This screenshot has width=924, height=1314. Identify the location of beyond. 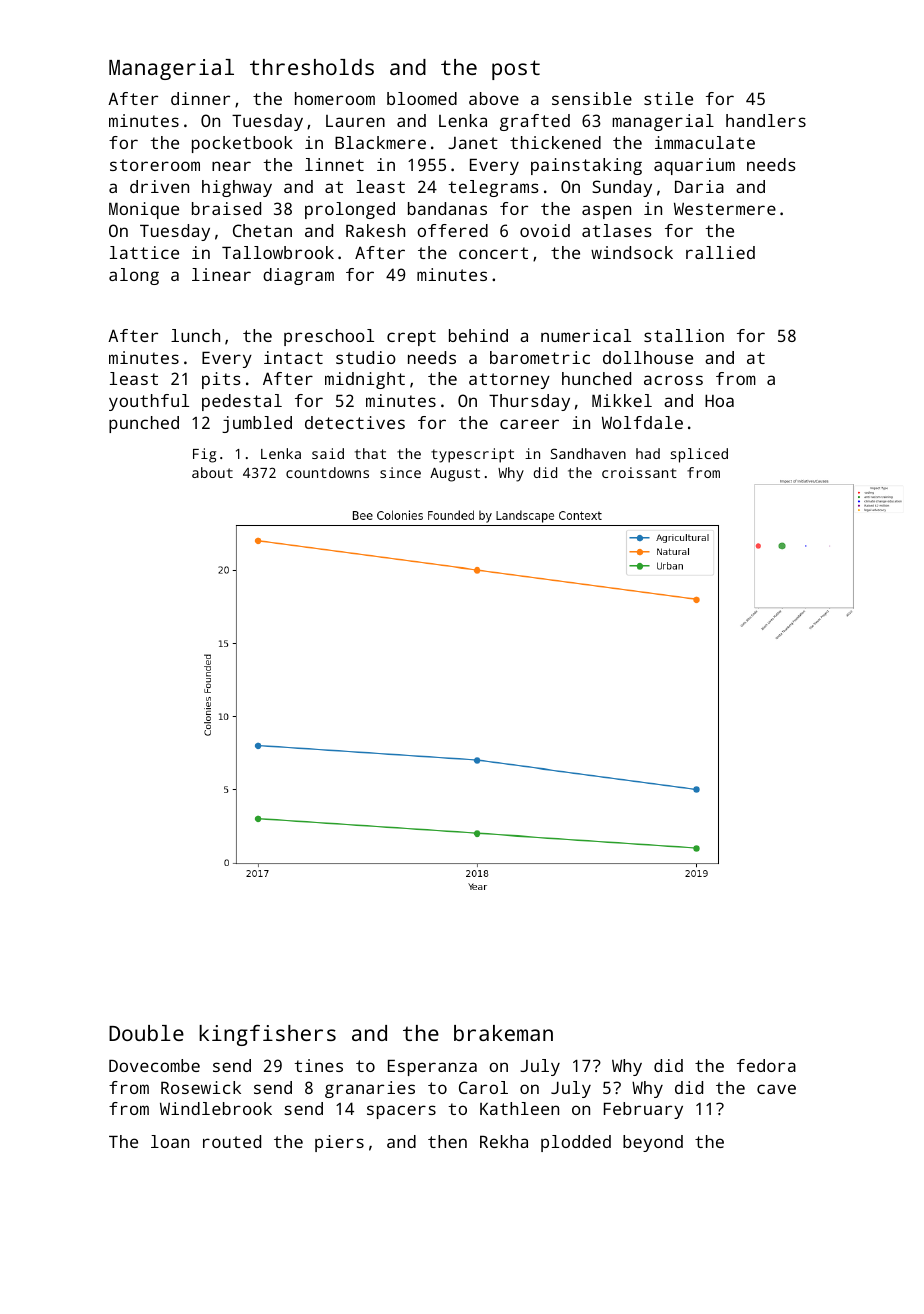
(653, 1143).
